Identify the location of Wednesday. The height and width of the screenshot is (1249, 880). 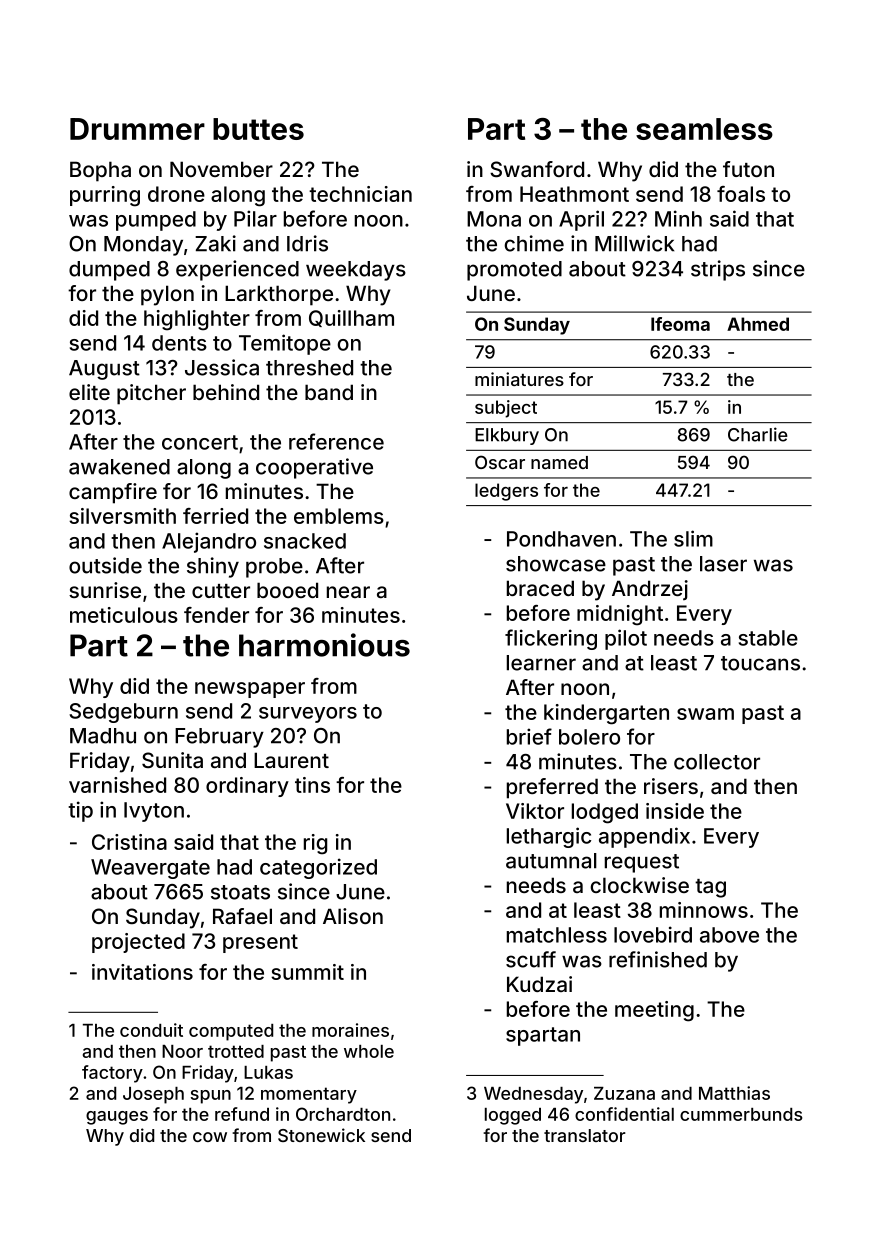
(533, 1095).
